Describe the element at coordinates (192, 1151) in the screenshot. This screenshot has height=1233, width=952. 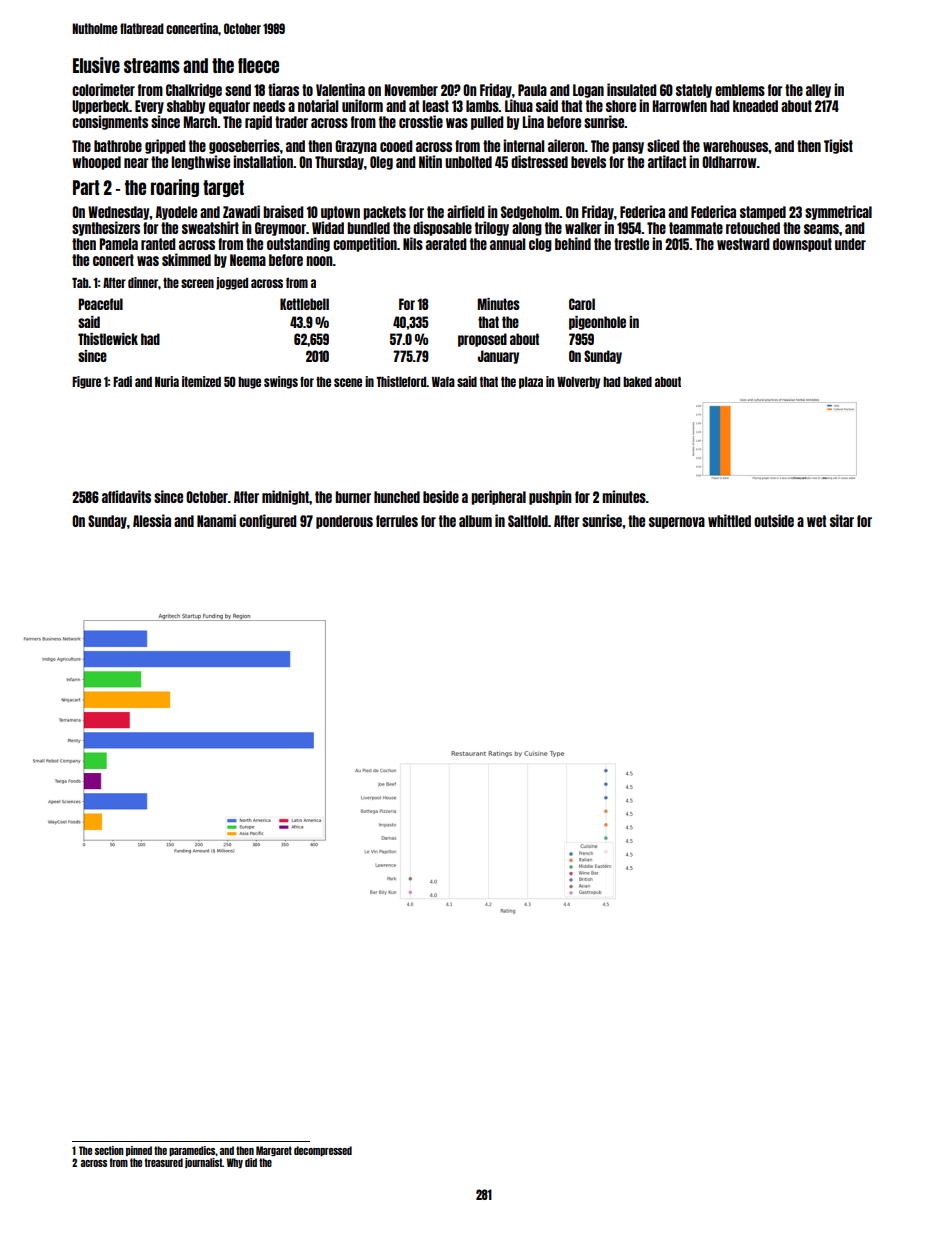
I see `paramedics` at that location.
